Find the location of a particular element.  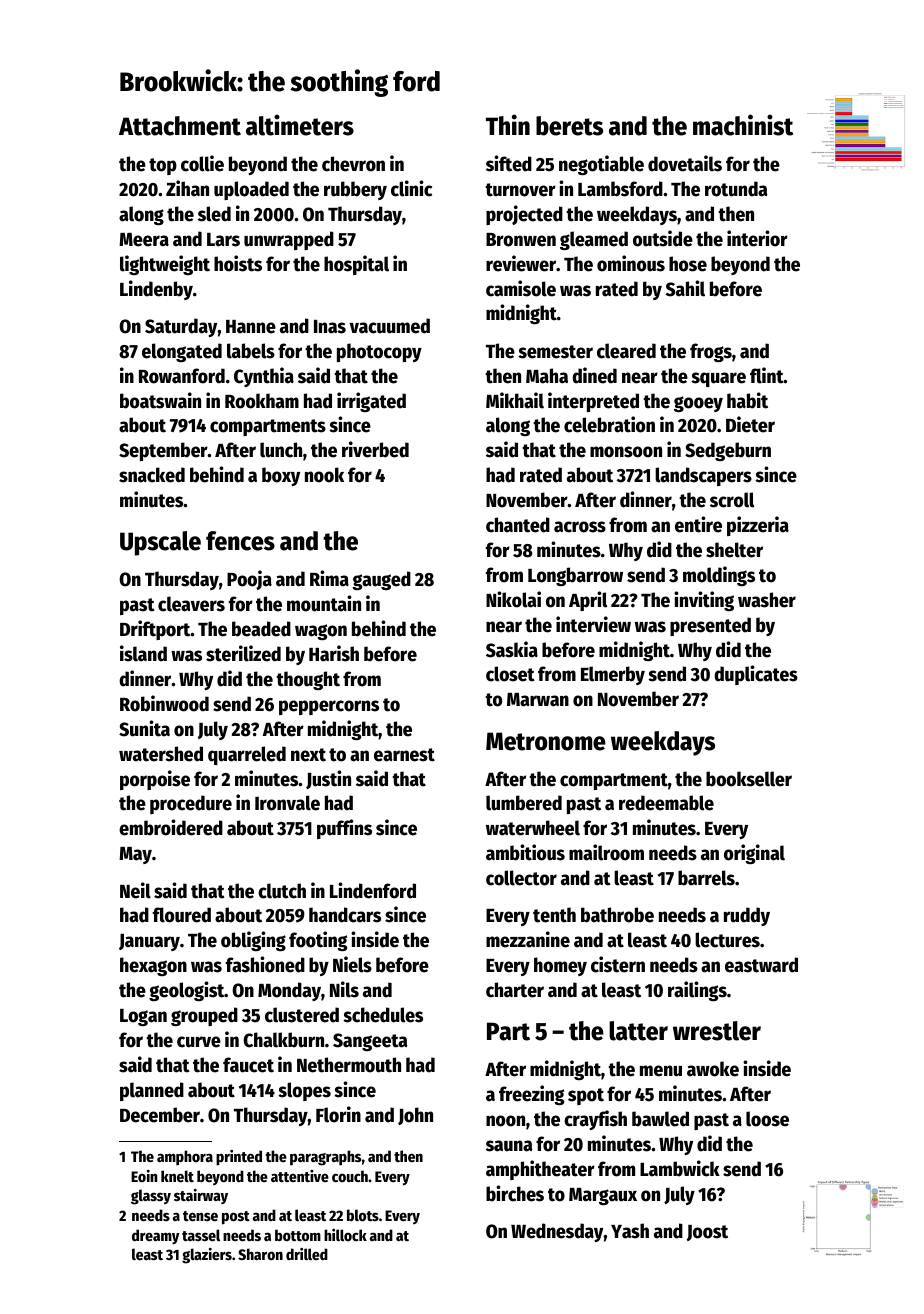

shelter is located at coordinates (734, 550).
